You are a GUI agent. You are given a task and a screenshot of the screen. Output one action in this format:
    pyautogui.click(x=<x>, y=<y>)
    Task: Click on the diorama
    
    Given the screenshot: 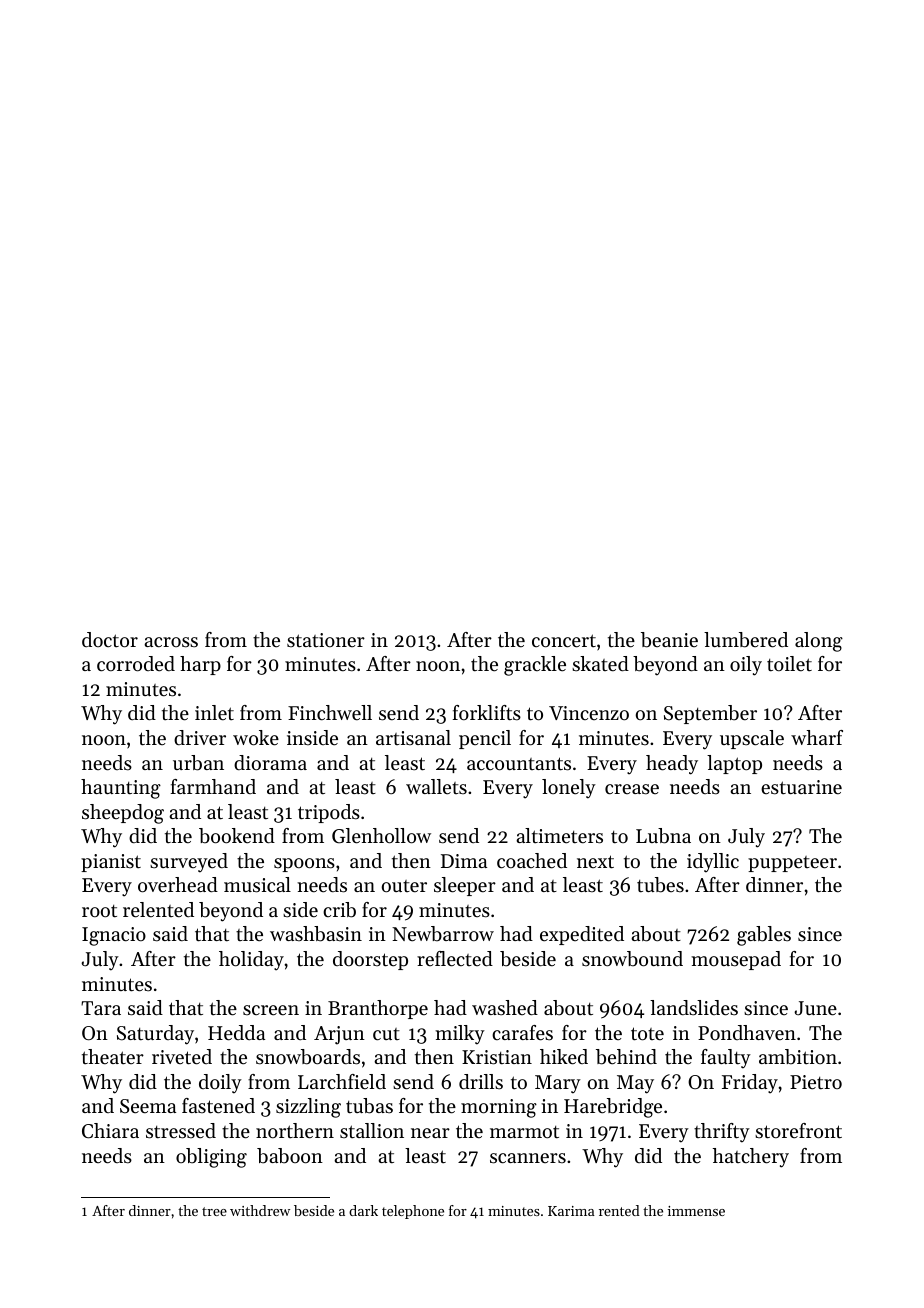 What is the action you would take?
    pyautogui.click(x=270, y=762)
